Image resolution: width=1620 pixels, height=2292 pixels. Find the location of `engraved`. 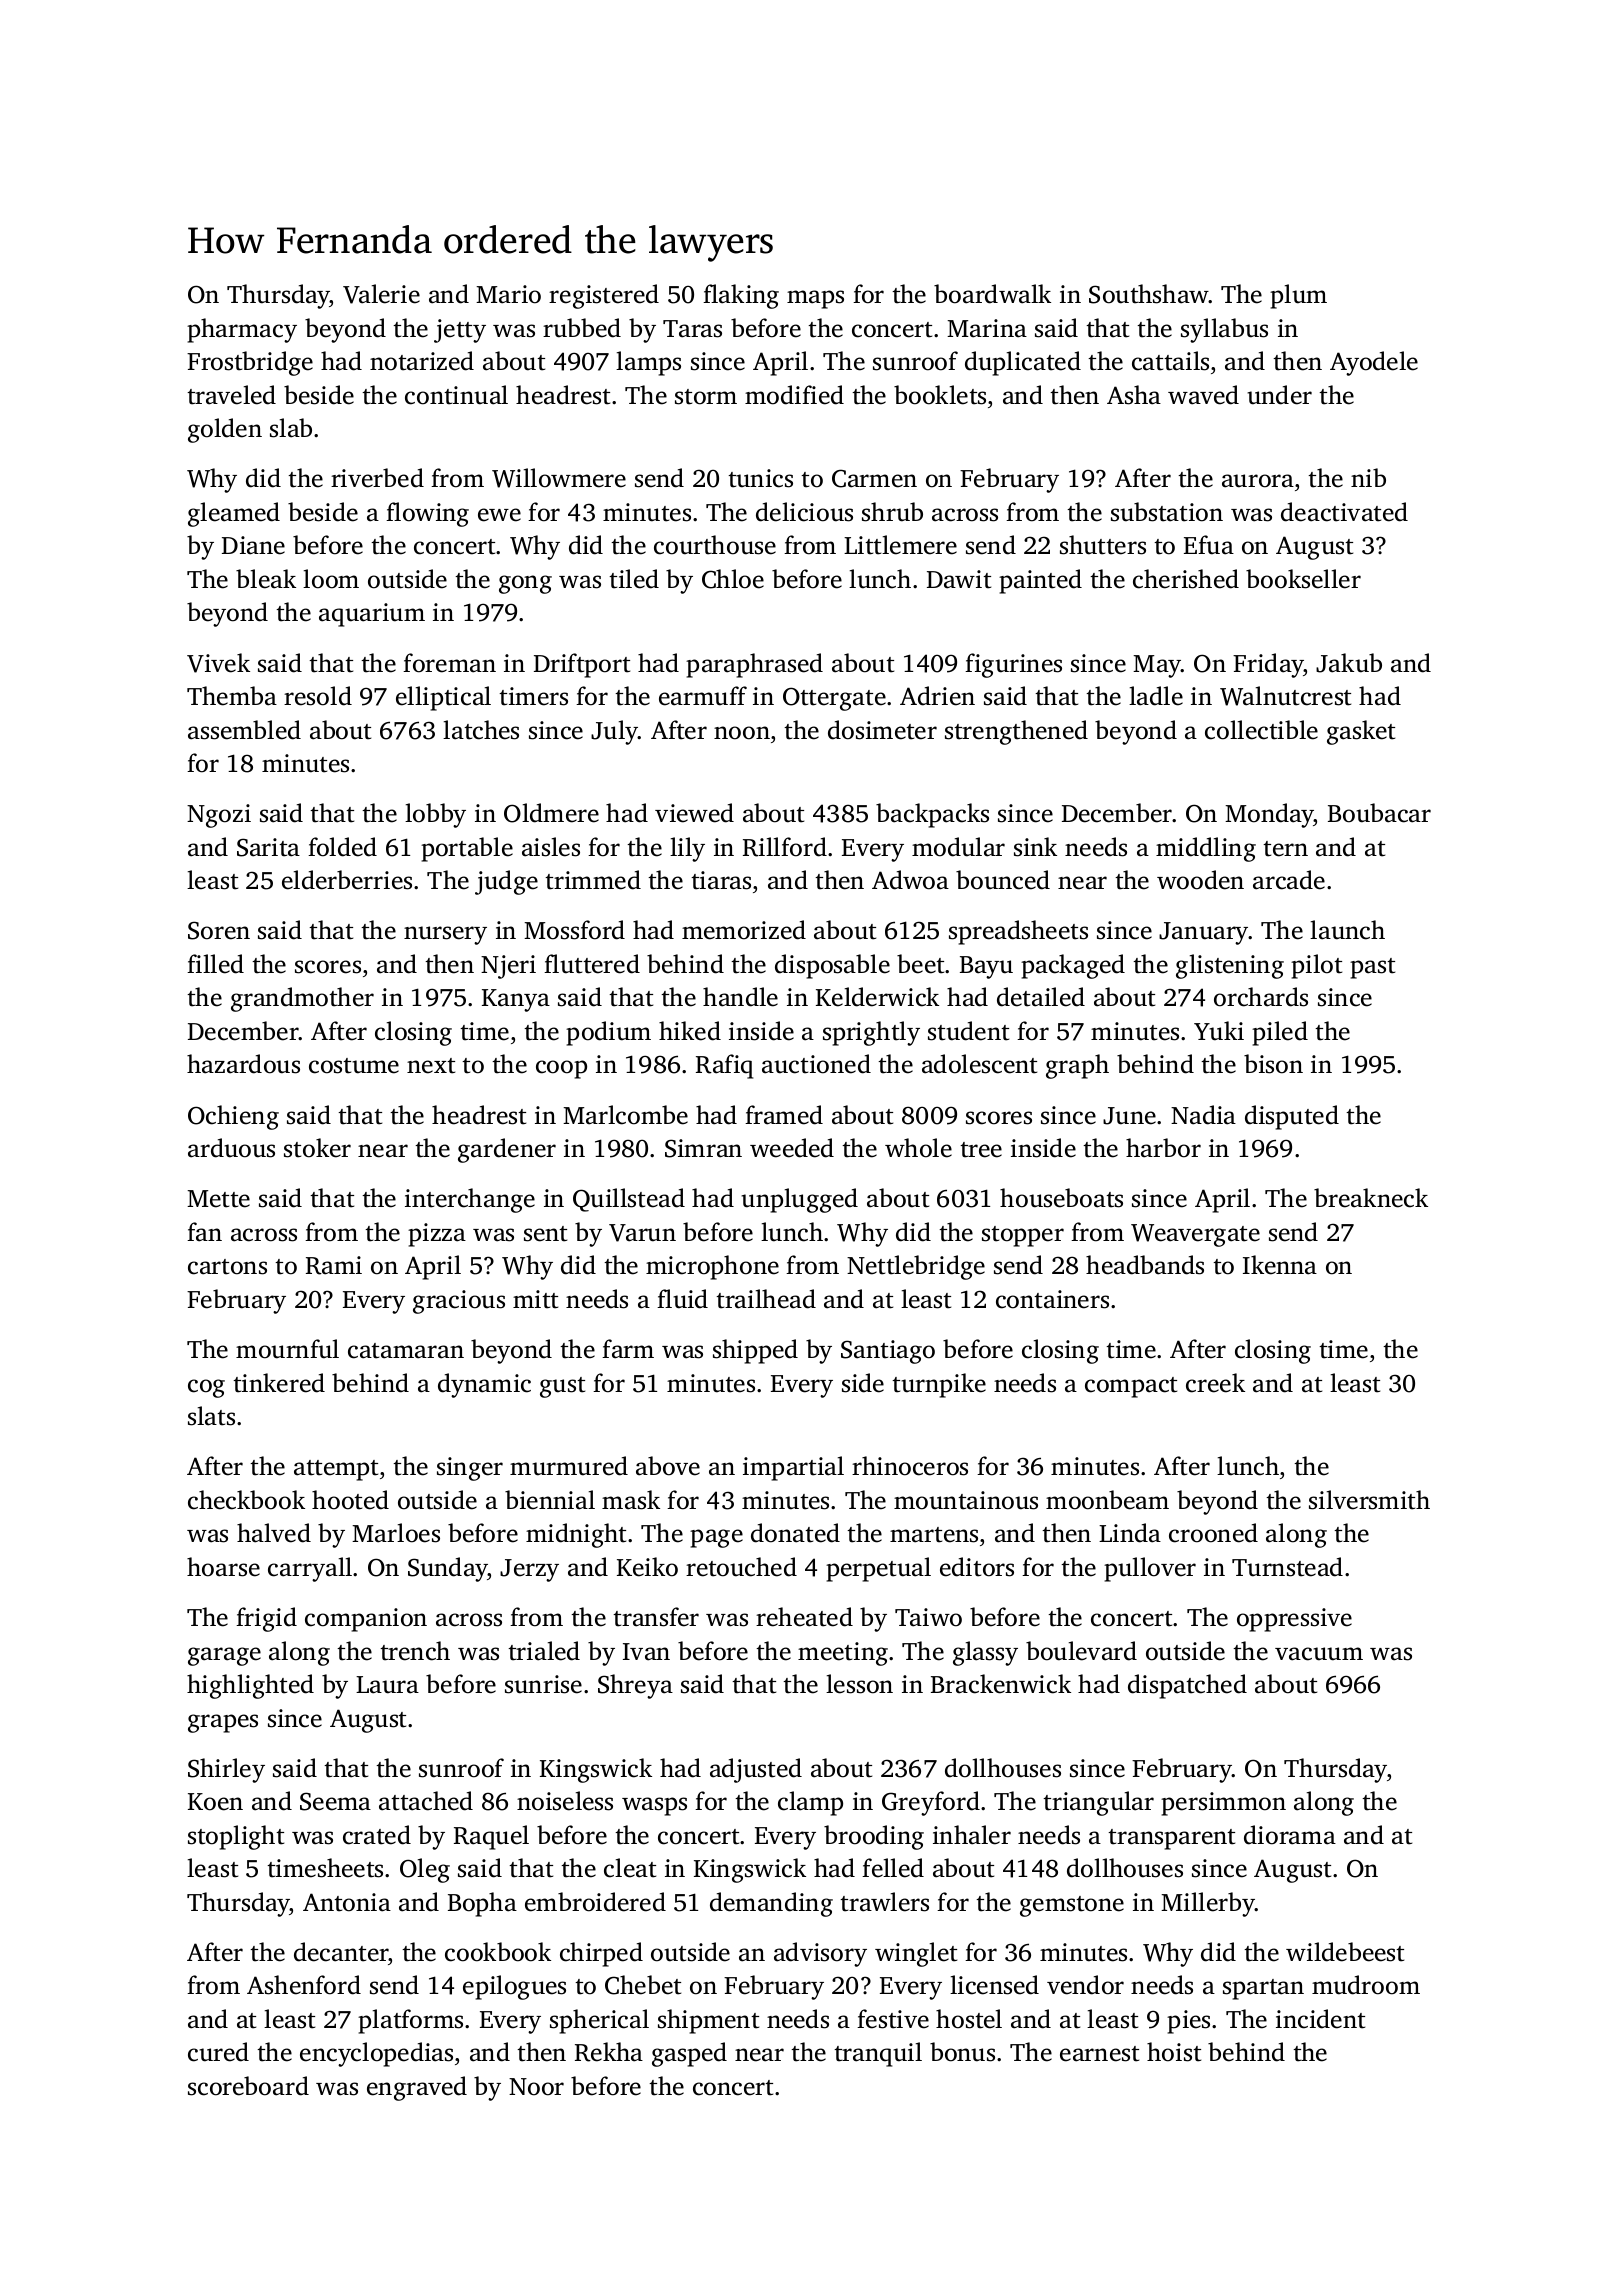

engraved is located at coordinates (417, 2088).
